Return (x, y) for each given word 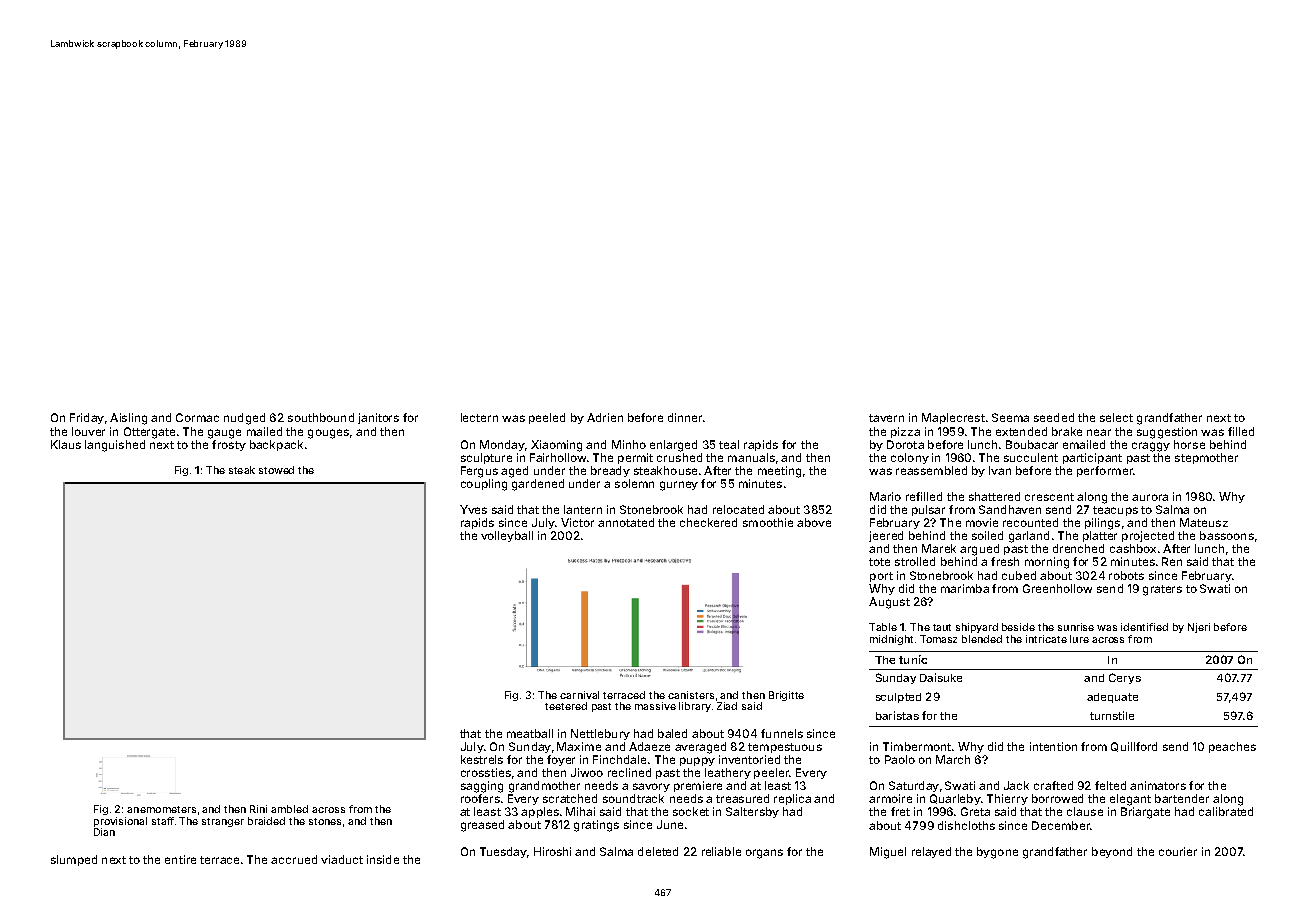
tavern (886, 418)
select (1116, 417)
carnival (579, 695)
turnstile (1112, 715)
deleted (658, 851)
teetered (566, 706)
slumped (74, 860)
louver (88, 431)
